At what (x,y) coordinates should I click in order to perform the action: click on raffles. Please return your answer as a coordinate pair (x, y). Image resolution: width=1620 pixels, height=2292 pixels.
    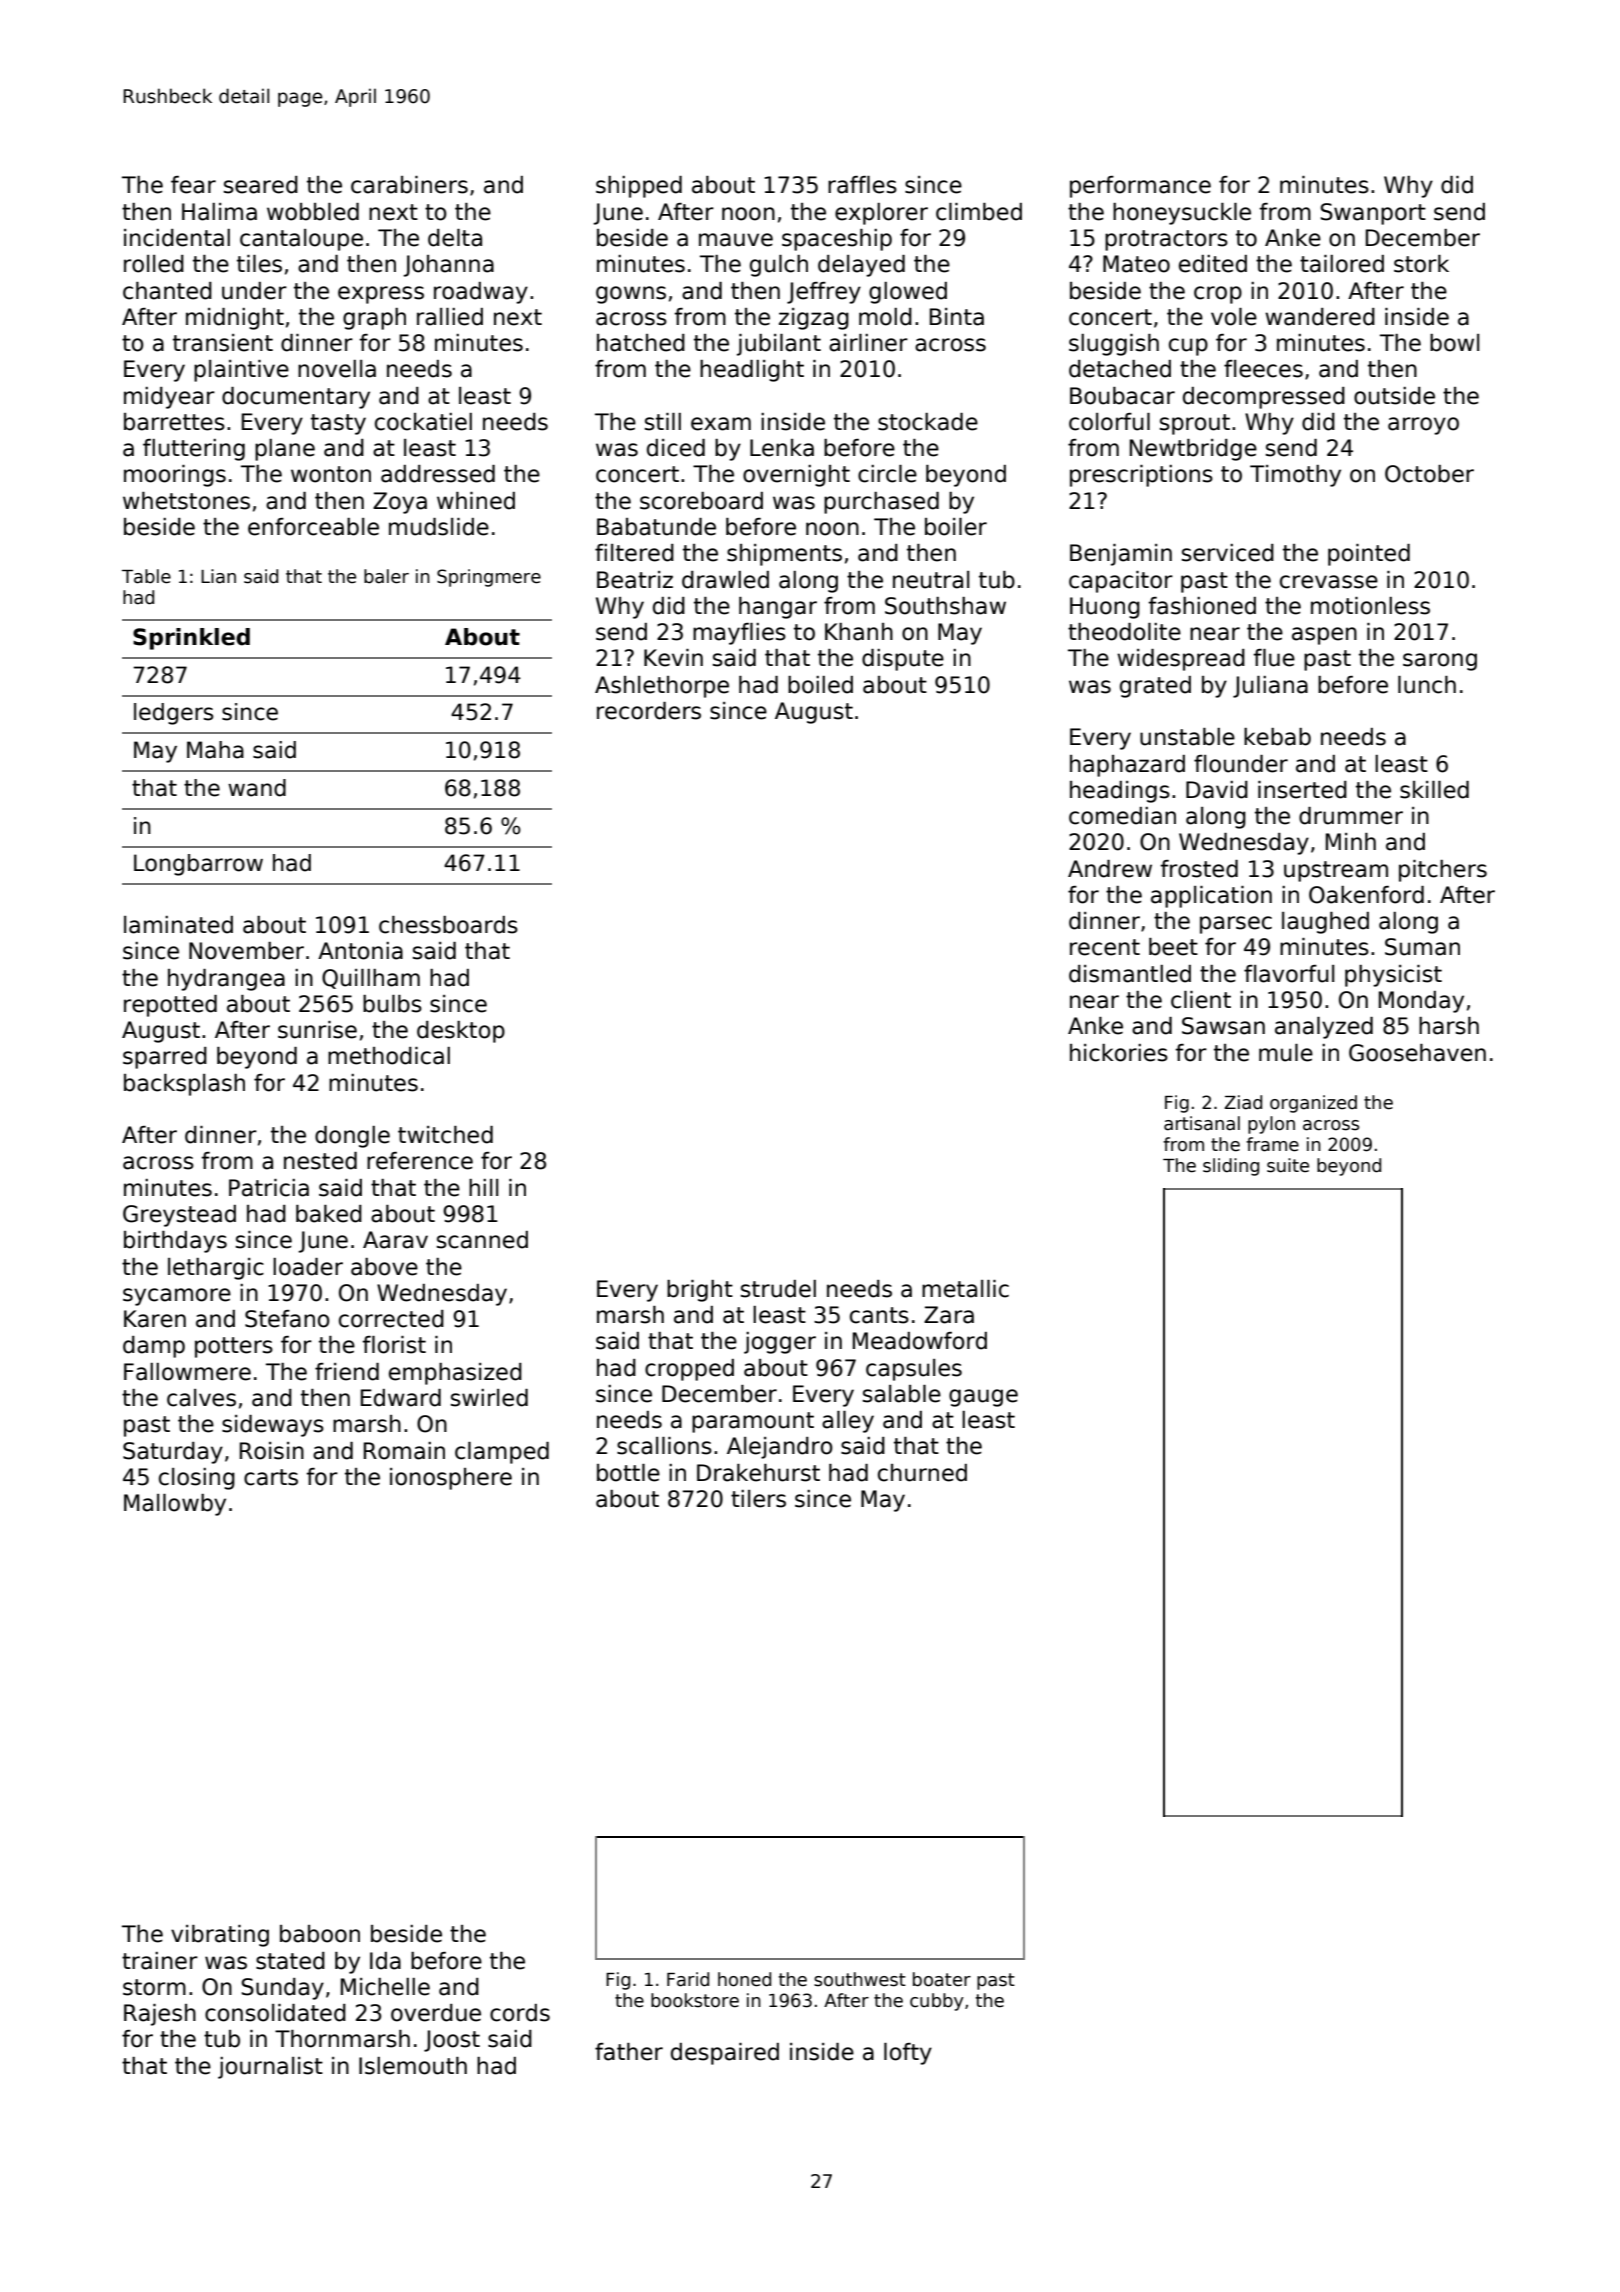
    Looking at the image, I should click on (862, 185).
